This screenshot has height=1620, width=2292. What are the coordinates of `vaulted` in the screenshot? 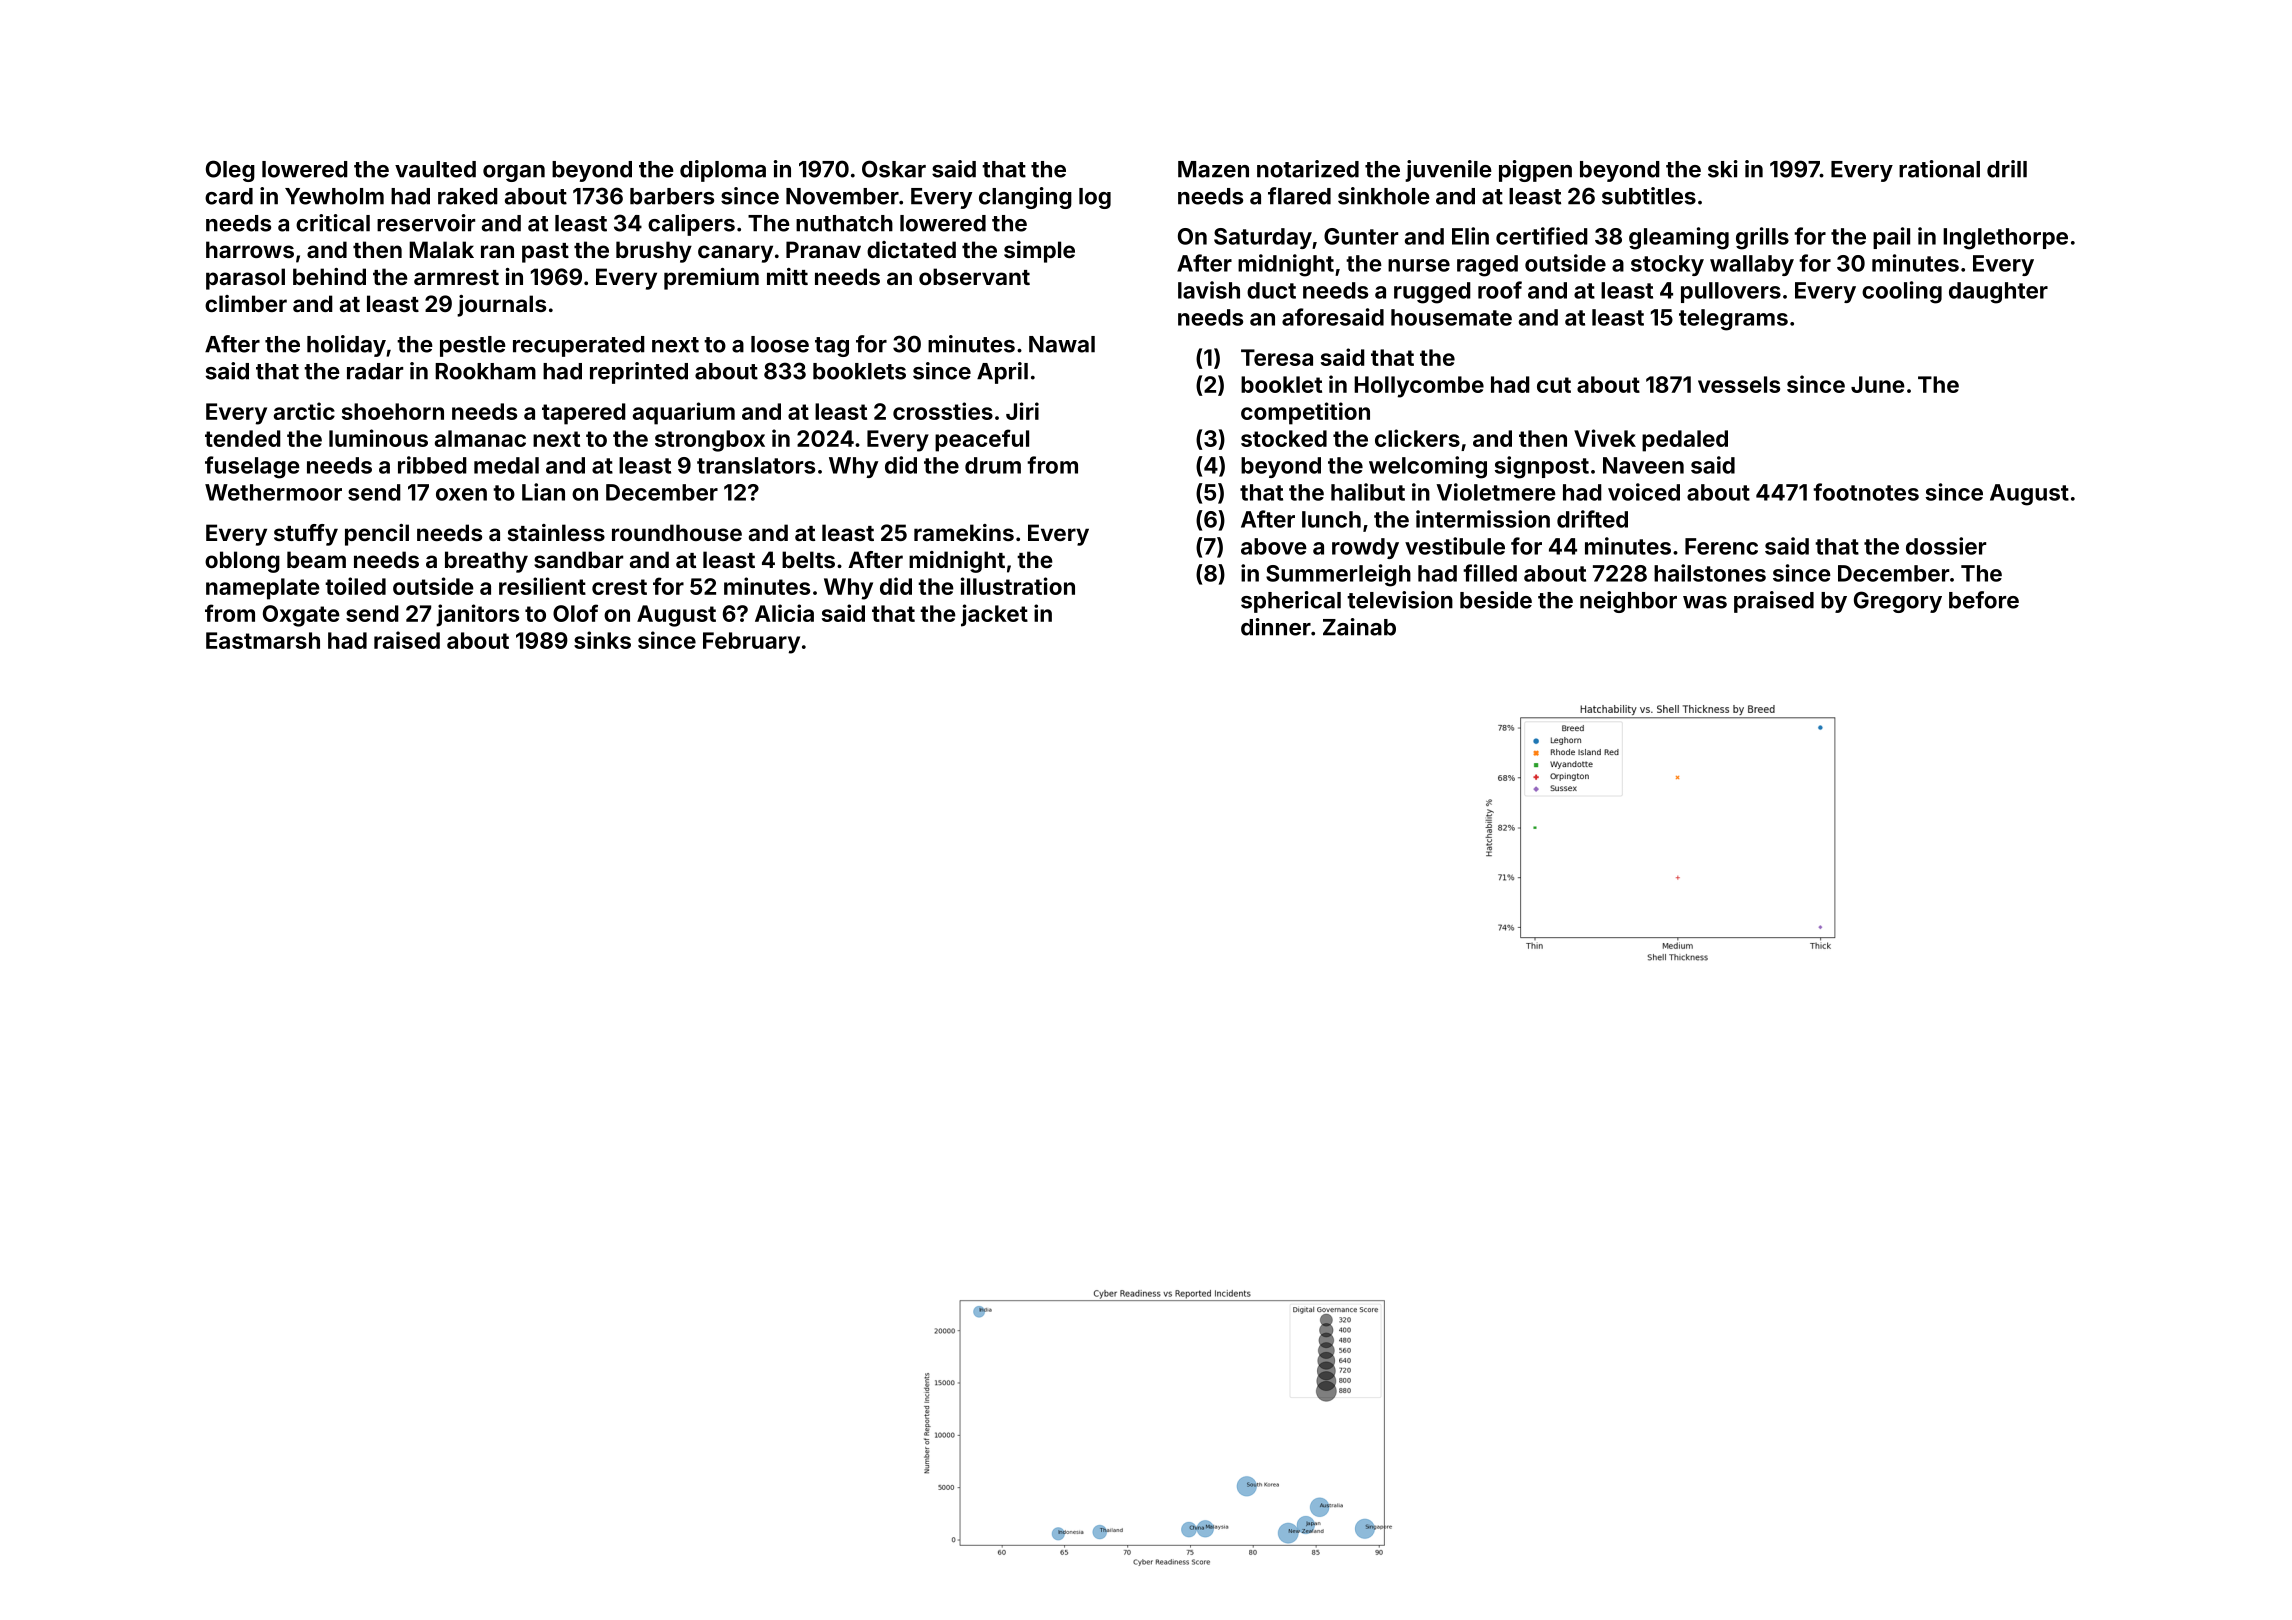 It's located at (435, 169).
